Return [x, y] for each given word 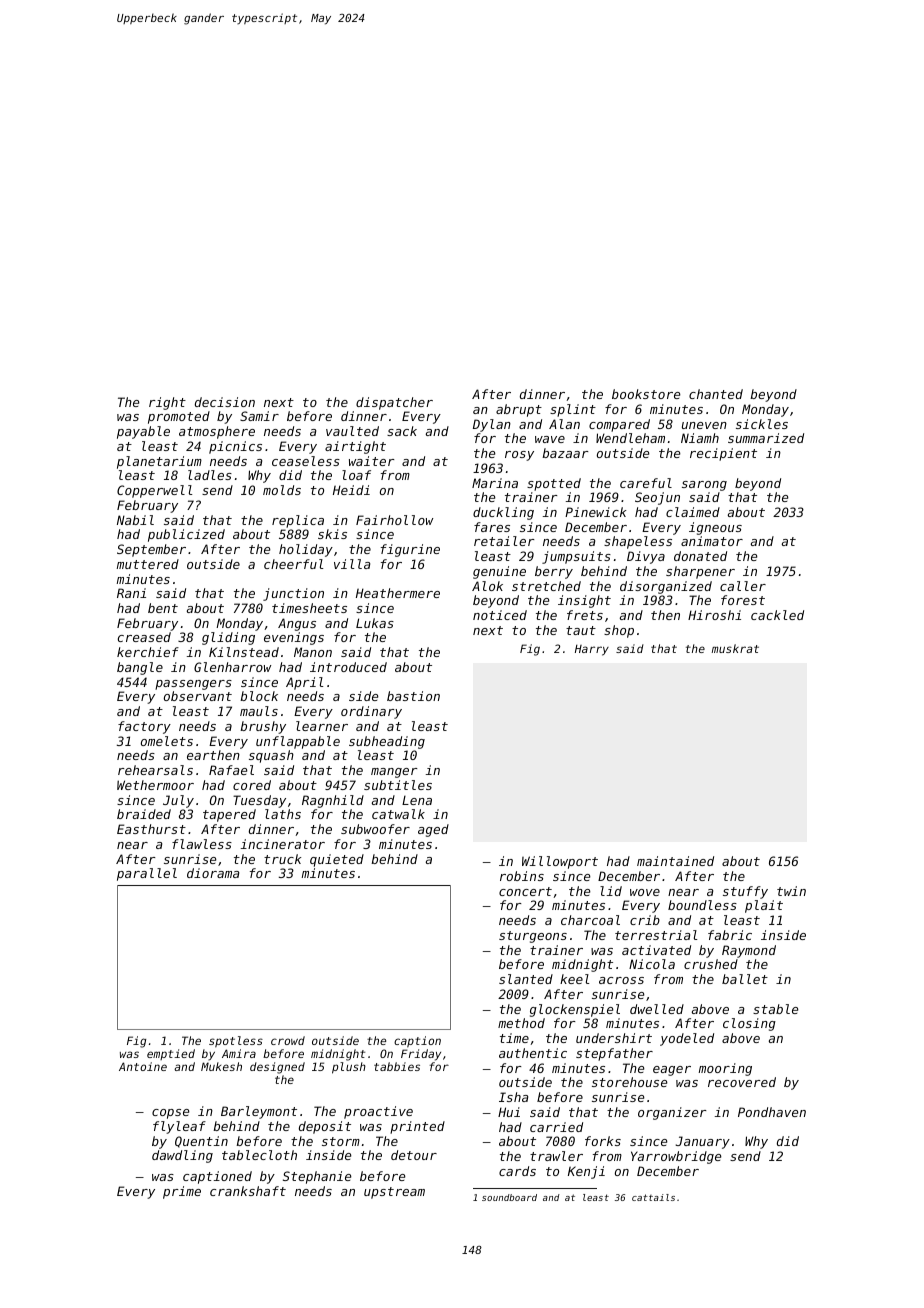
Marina [495, 483]
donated [700, 556]
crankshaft [248, 1191]
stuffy [745, 892]
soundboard [509, 1197]
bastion [413, 696]
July [178, 801]
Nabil [135, 520]
